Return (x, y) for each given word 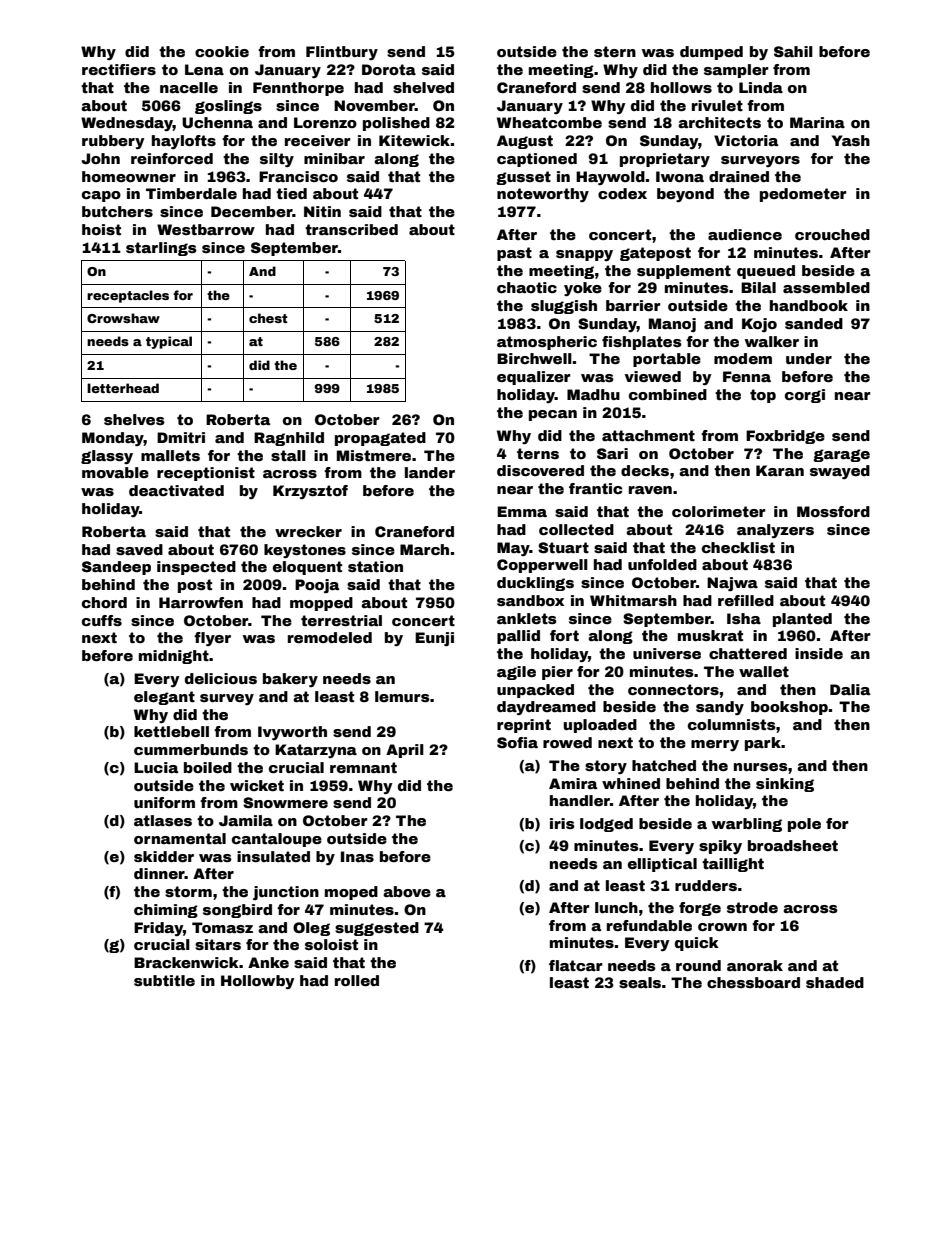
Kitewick (414, 140)
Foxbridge (785, 437)
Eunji (434, 639)
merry (715, 745)
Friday (158, 929)
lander (430, 472)
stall (288, 455)
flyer (212, 639)
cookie (222, 51)
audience (745, 234)
